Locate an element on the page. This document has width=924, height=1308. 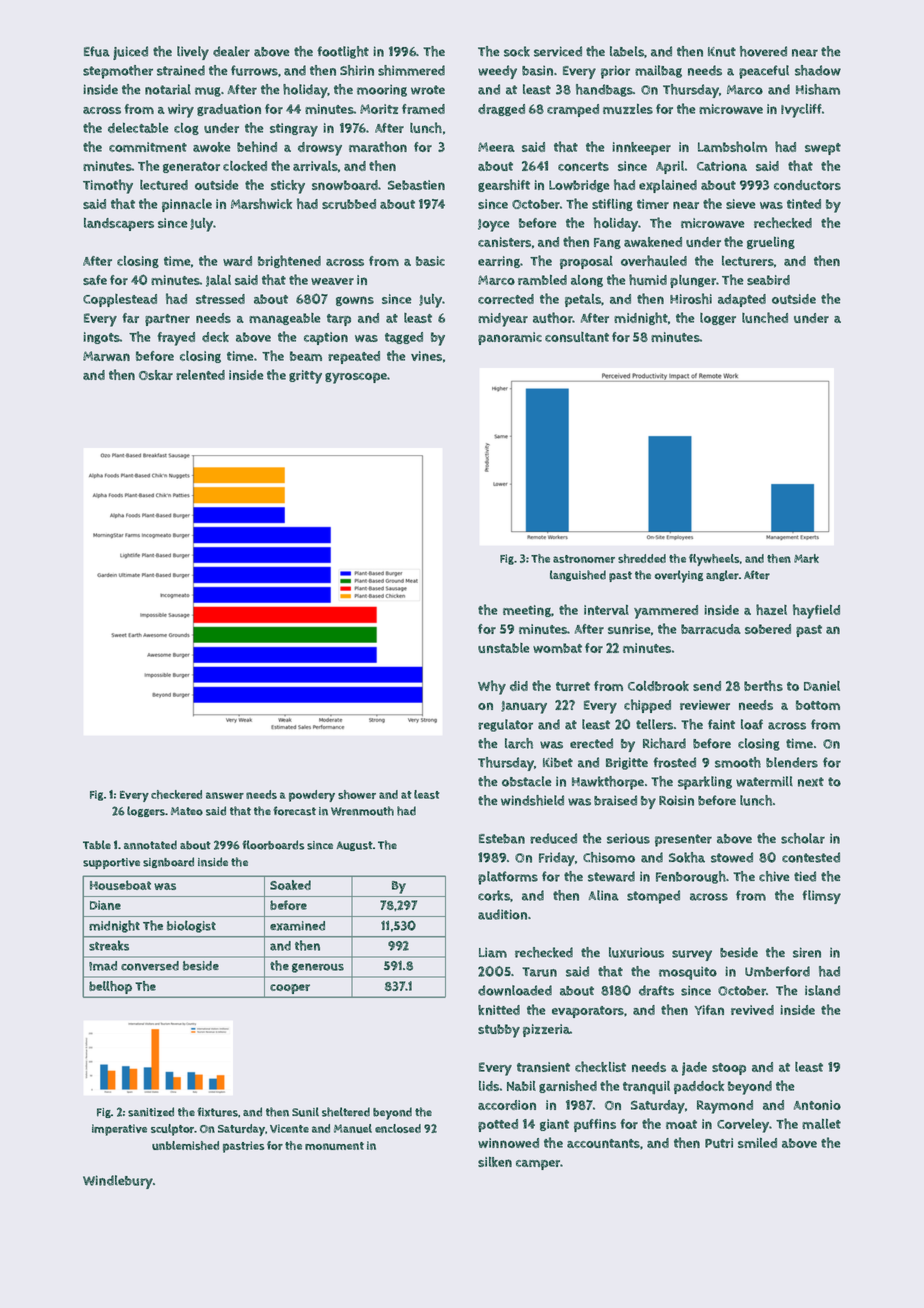
innkeeper is located at coordinates (641, 148).
